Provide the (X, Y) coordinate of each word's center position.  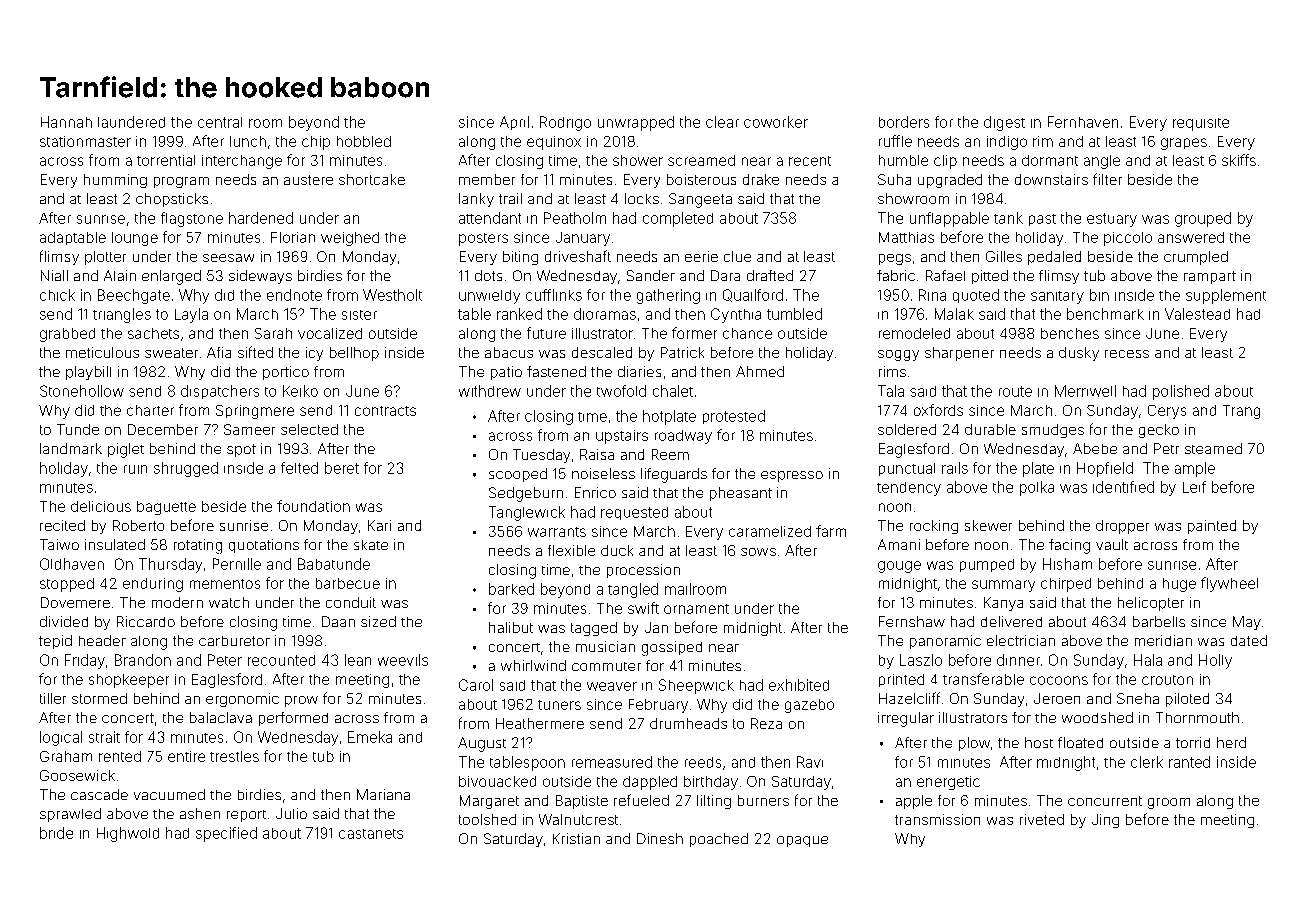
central (220, 122)
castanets (371, 834)
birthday (711, 783)
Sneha (1138, 698)
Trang (1241, 412)
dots (488, 275)
